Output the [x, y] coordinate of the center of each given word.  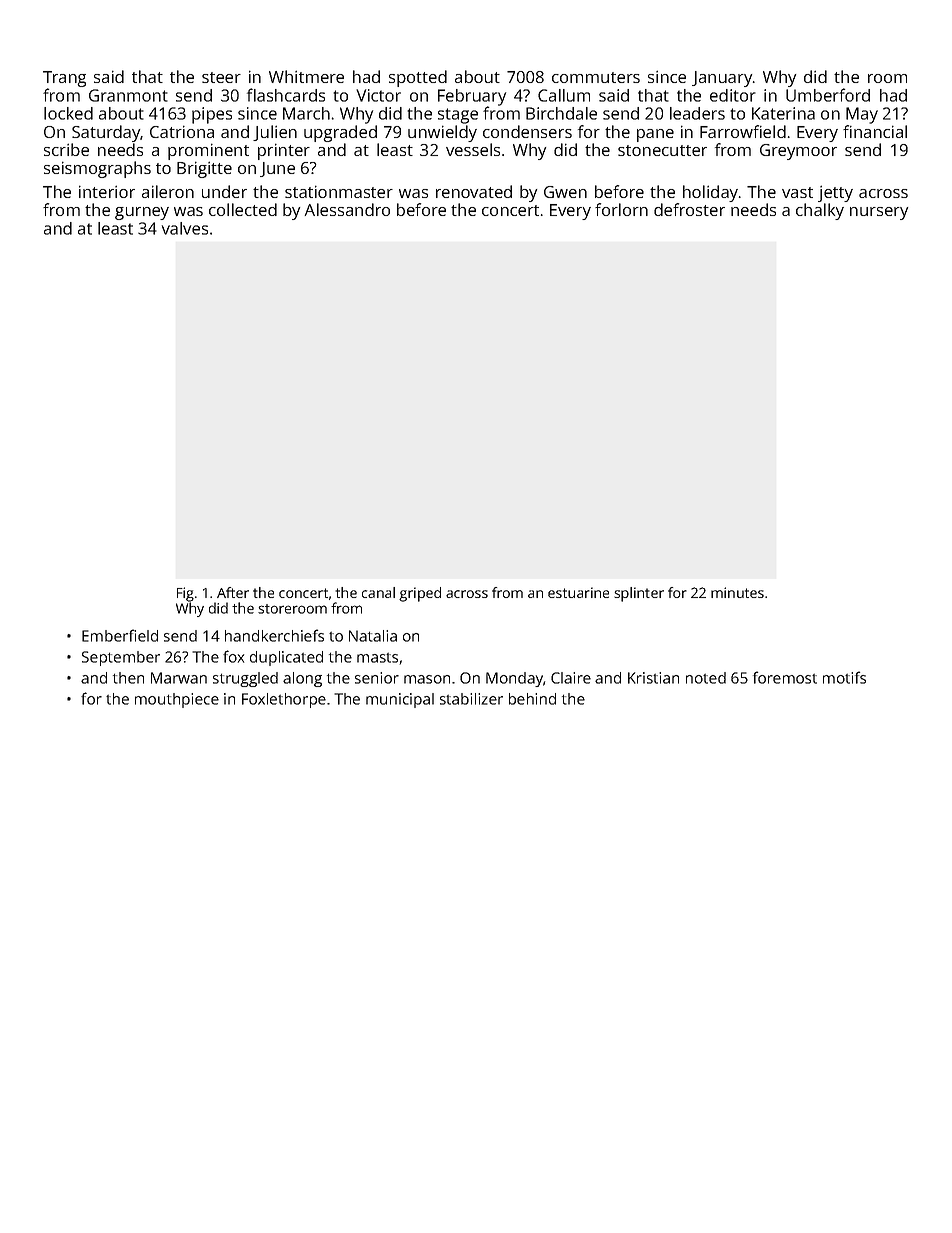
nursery [879, 213]
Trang [64, 79]
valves [185, 228]
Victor [378, 95]
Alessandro [347, 209]
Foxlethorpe [284, 700]
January [722, 79]
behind [532, 699]
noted [706, 678]
